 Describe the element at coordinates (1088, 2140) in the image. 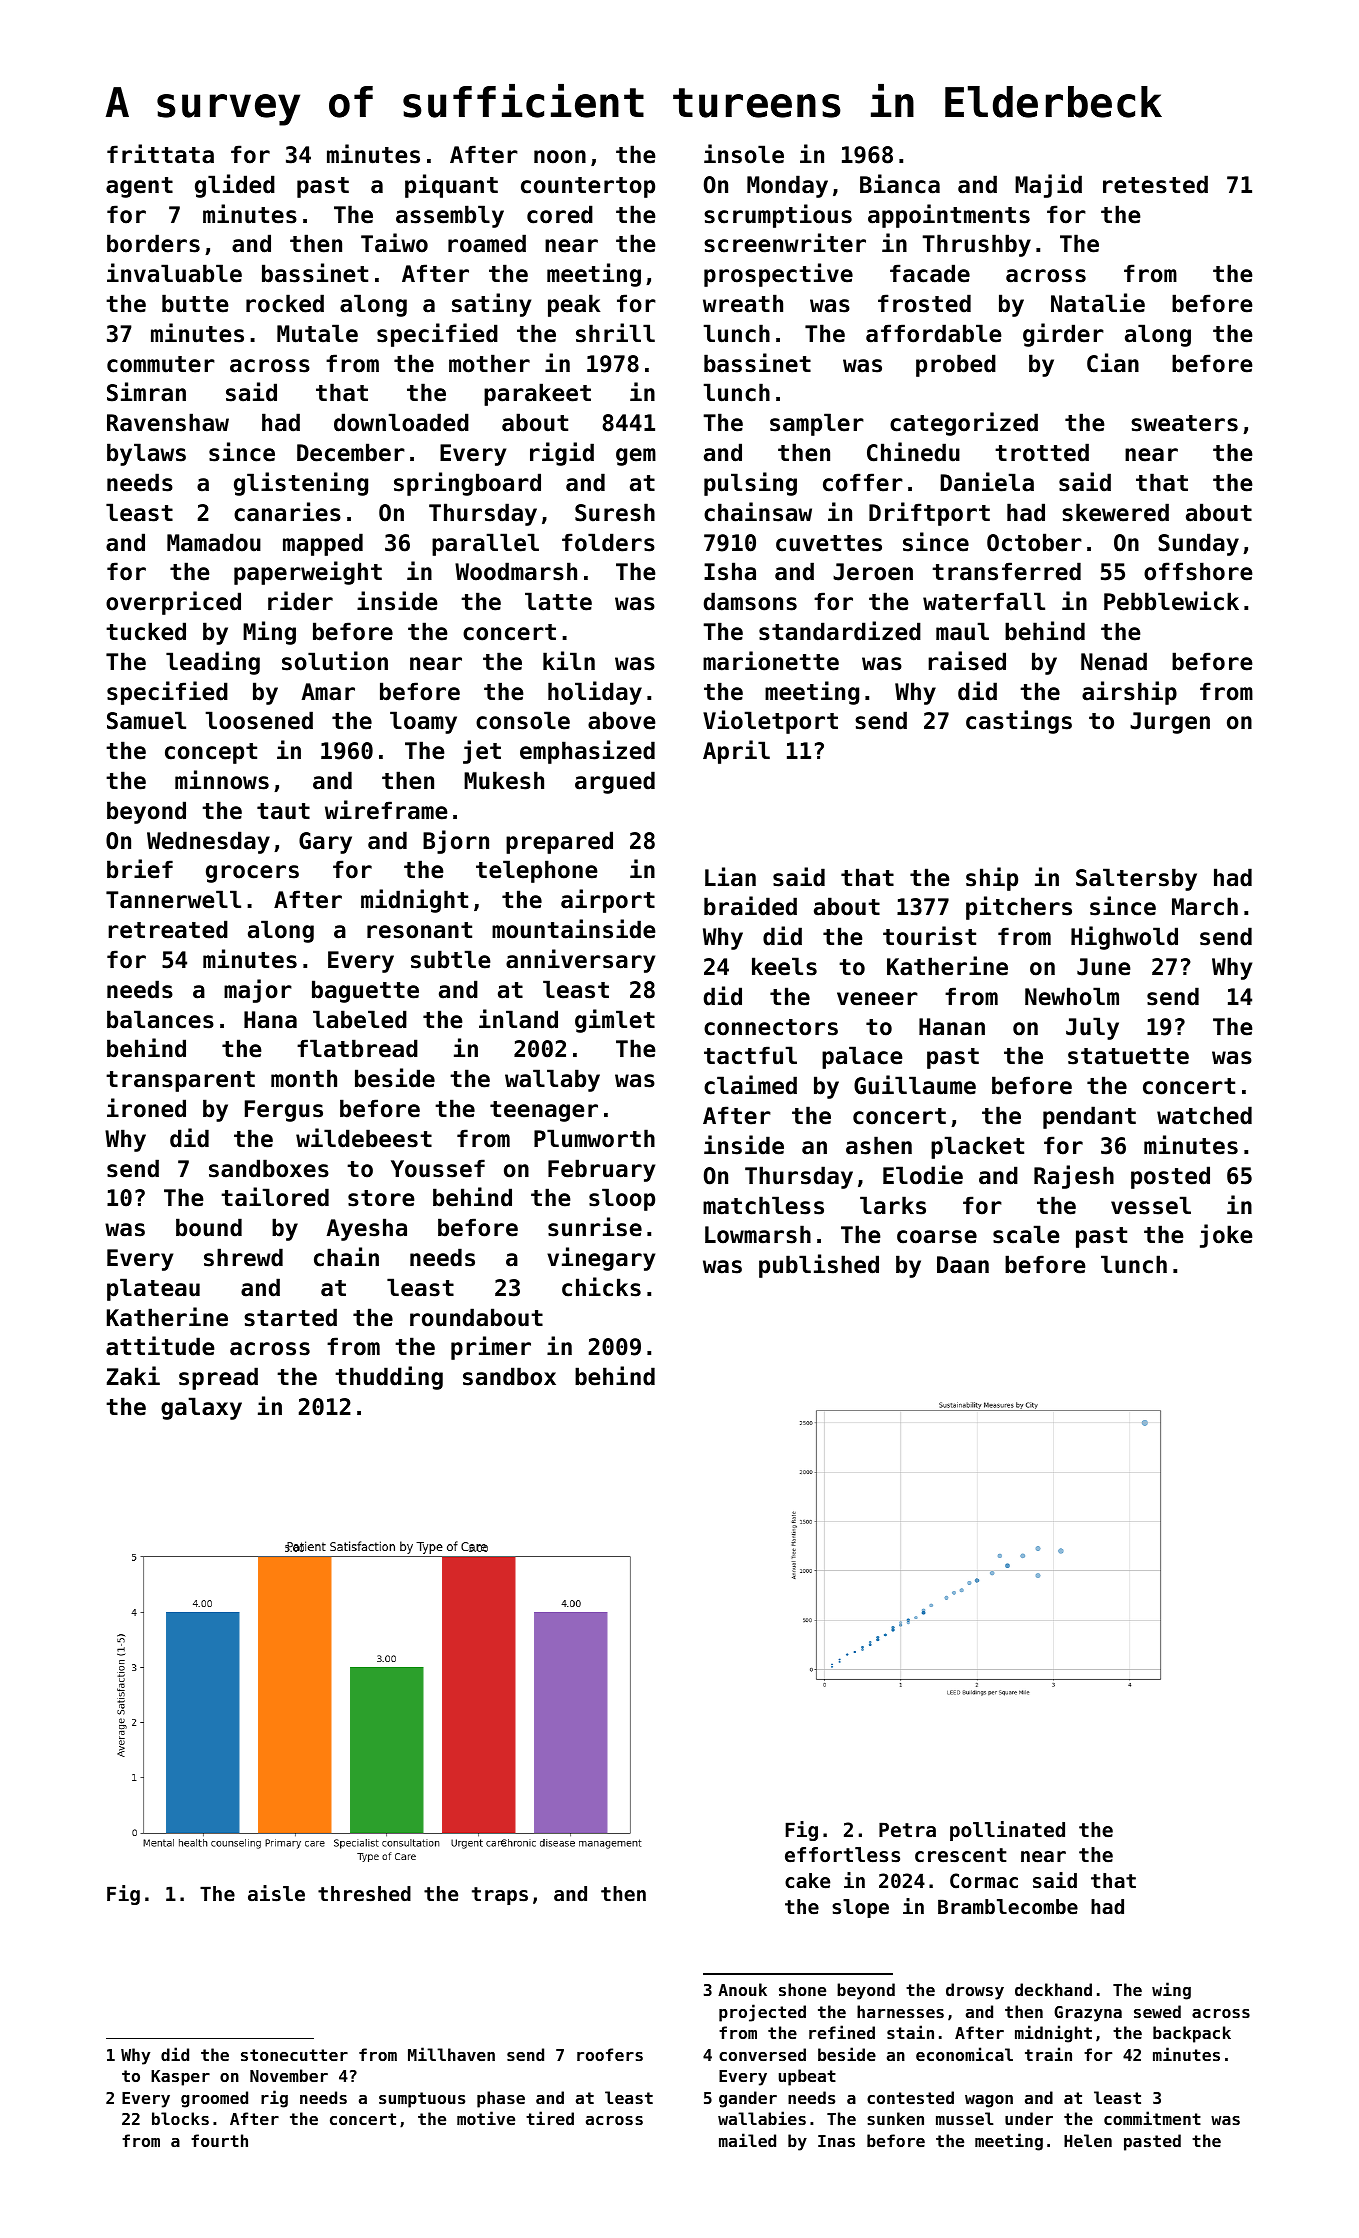

I see `Helen` at that location.
